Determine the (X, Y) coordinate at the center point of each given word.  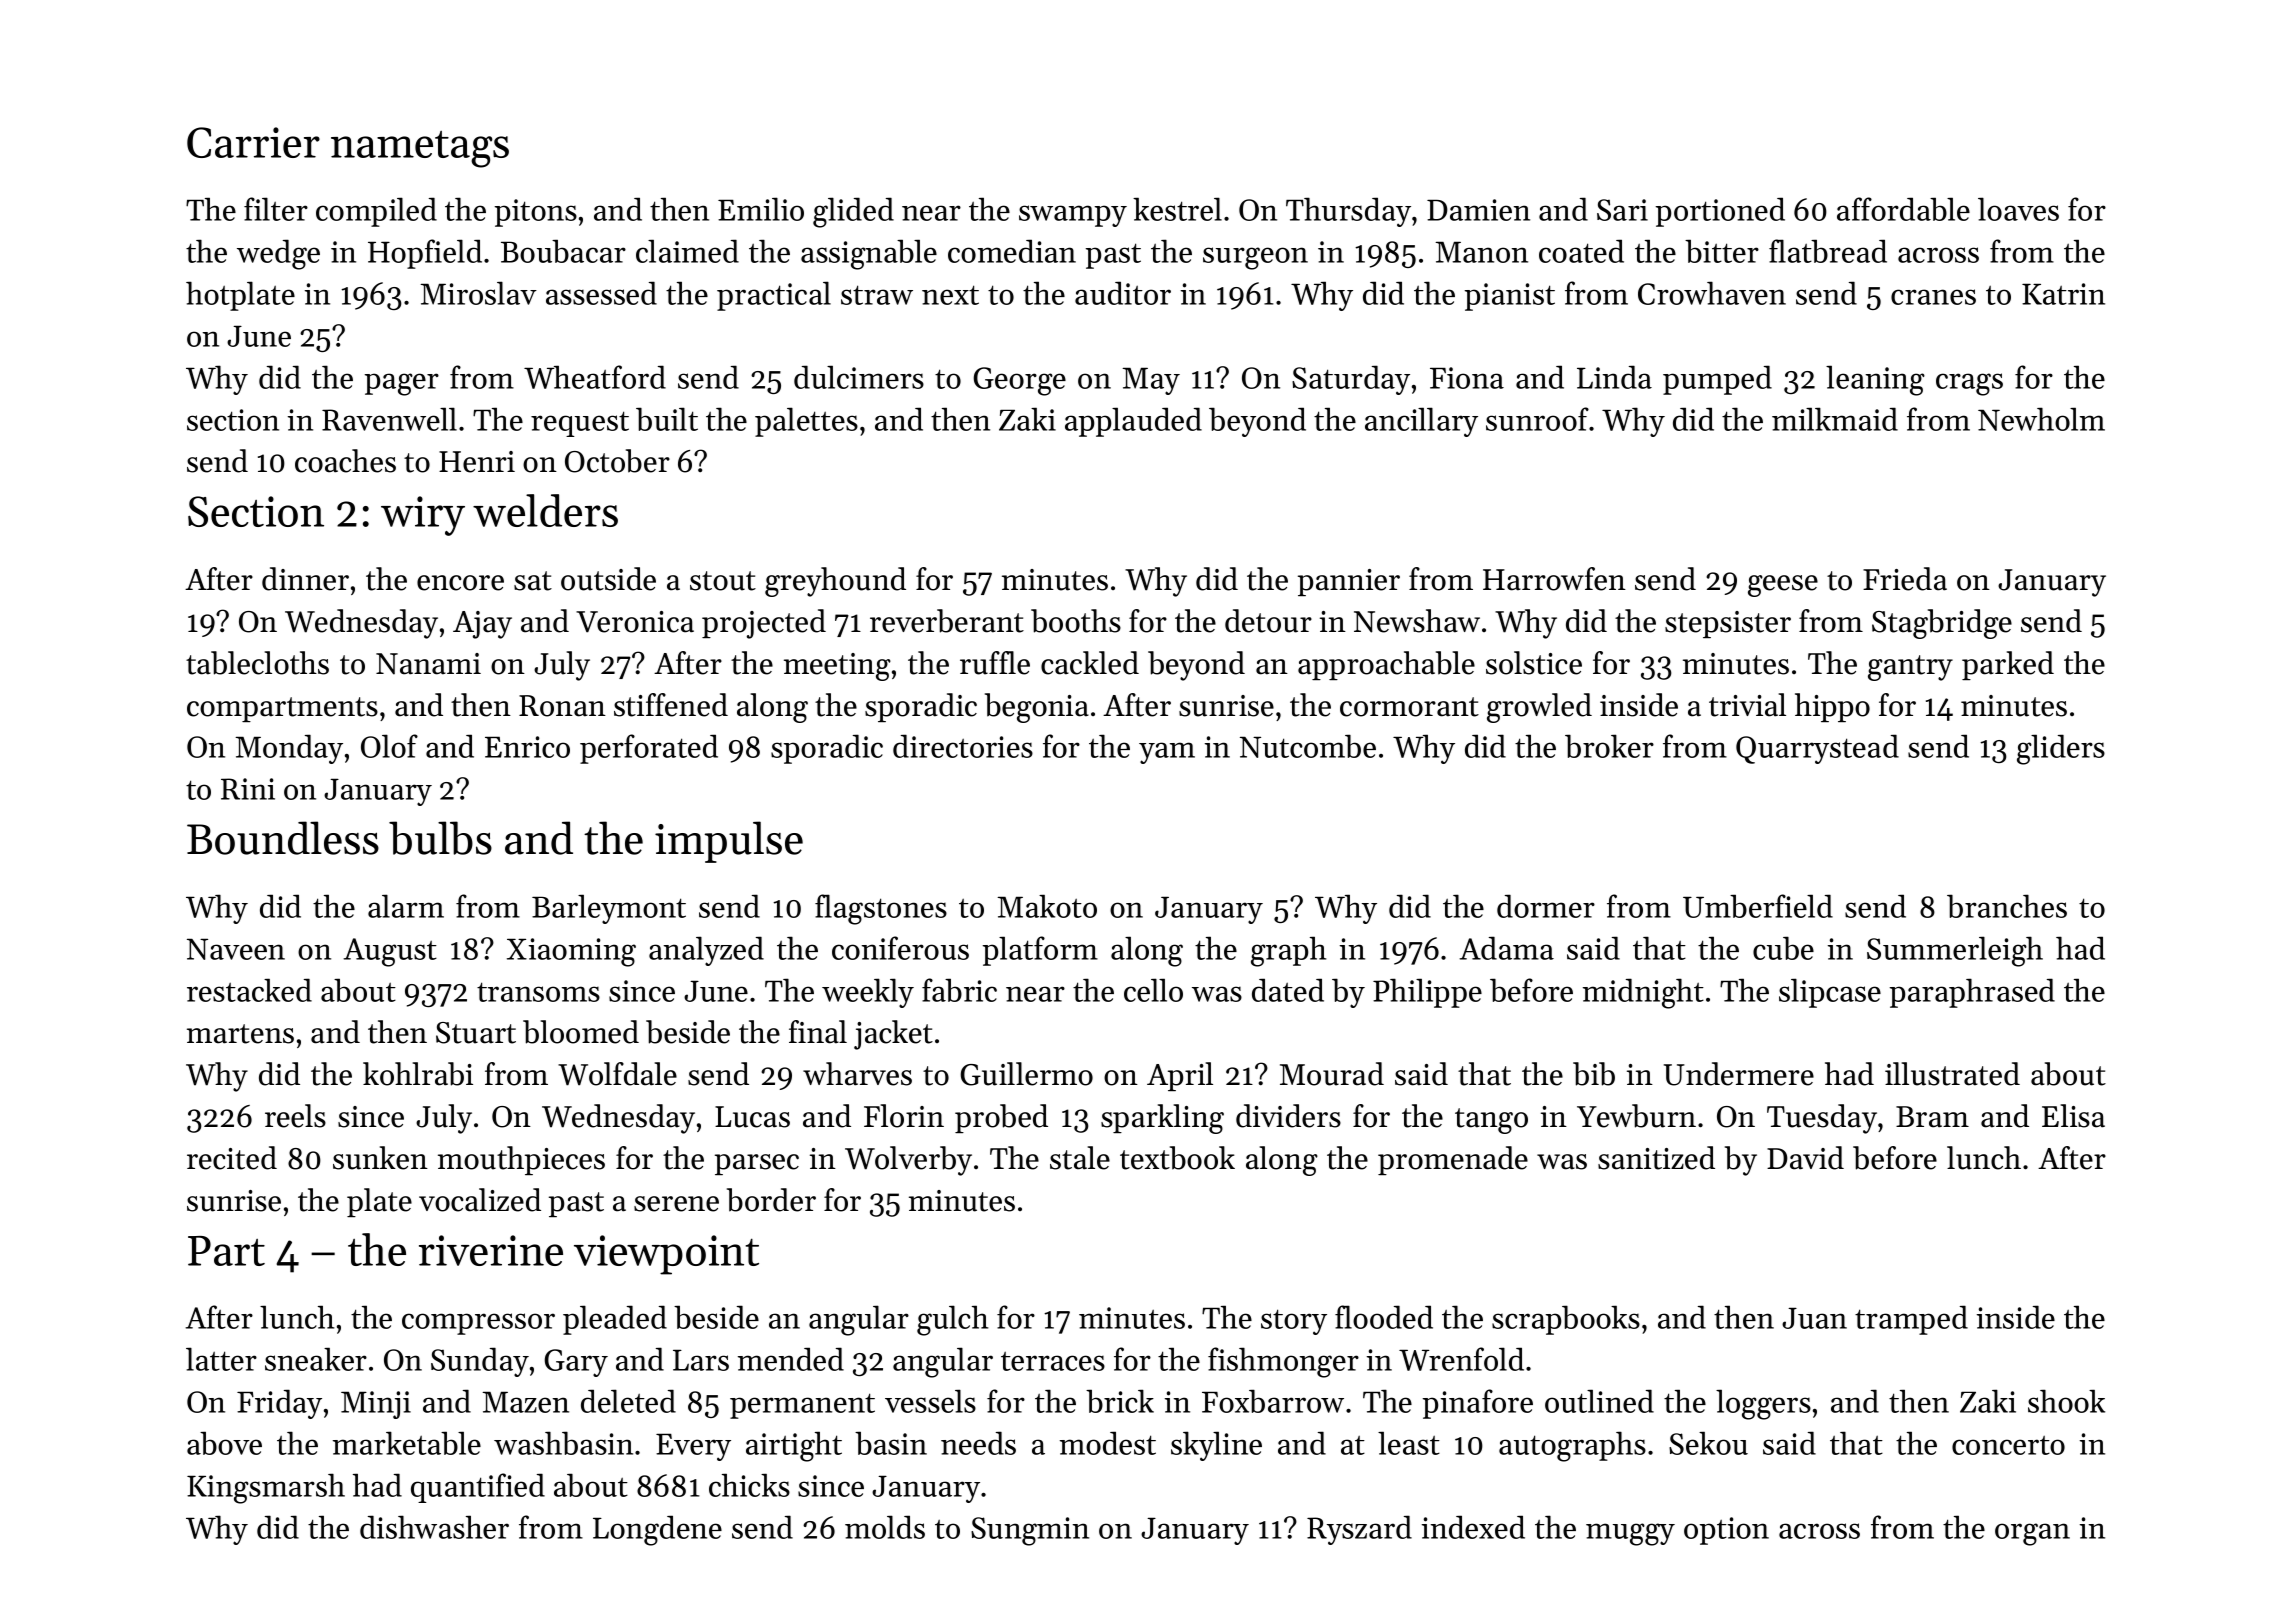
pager (402, 384)
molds (885, 1527)
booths (1076, 621)
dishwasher (434, 1527)
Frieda (1905, 579)
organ (2032, 1534)
